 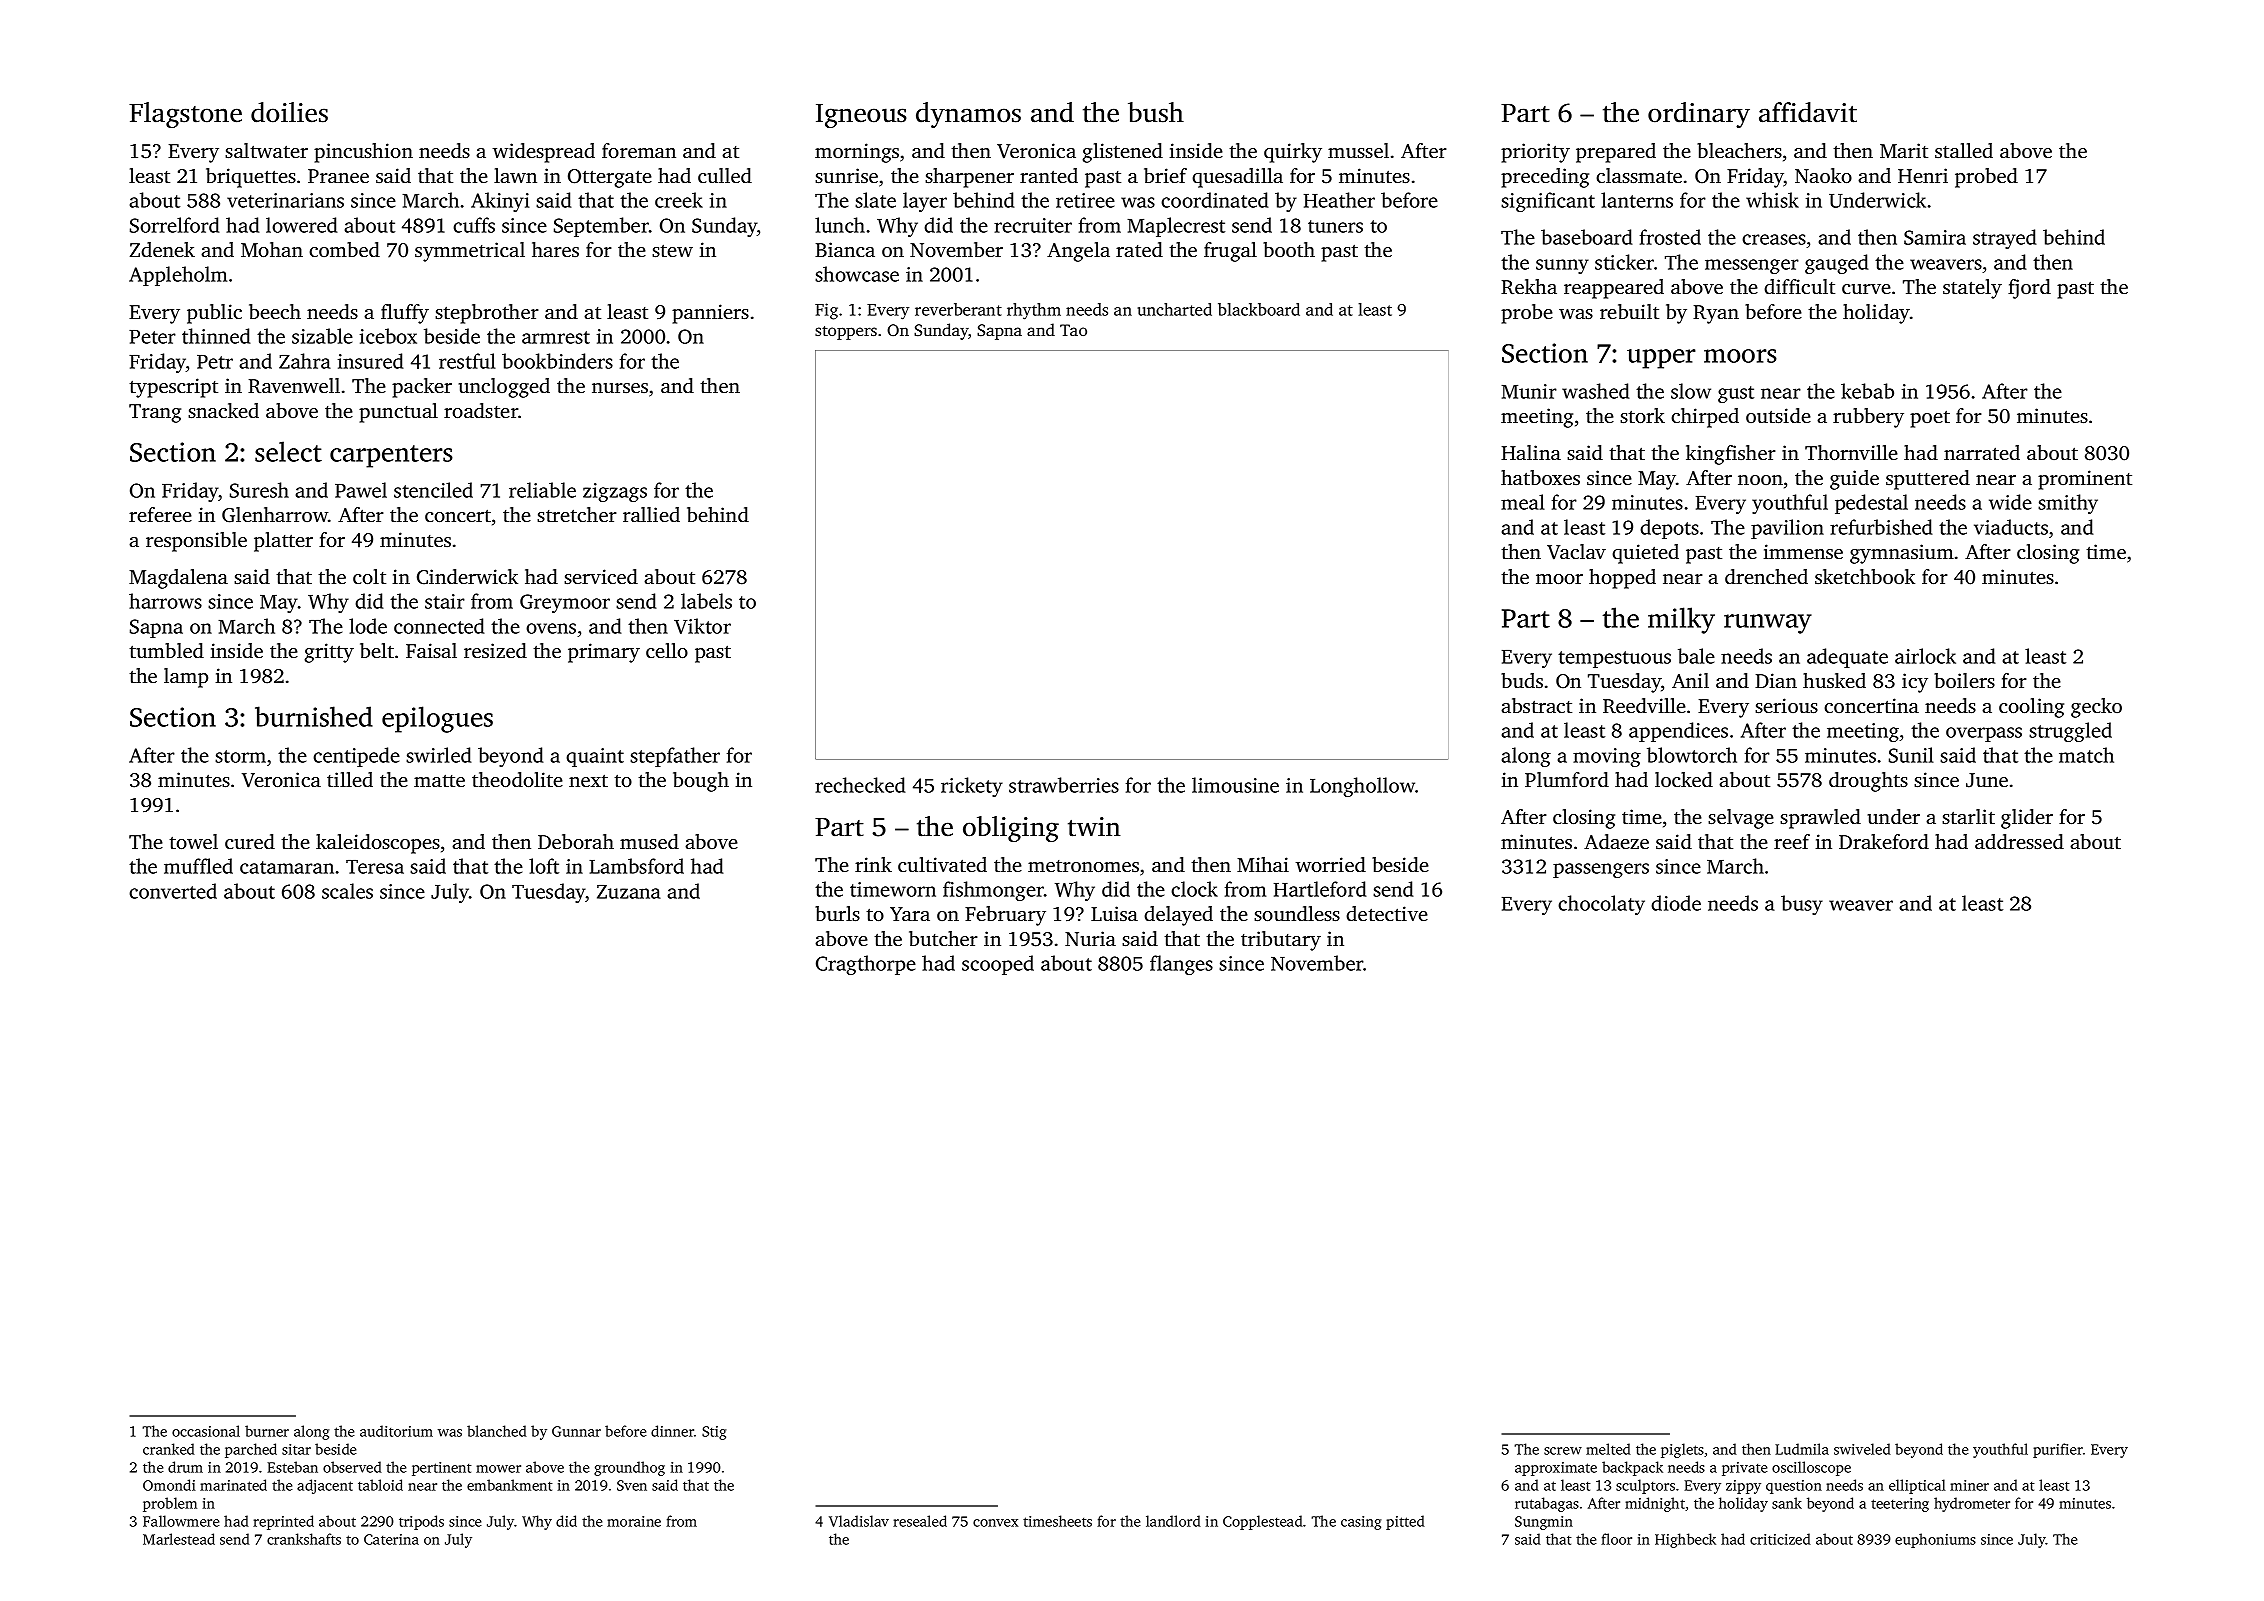 I want to click on catamaran, so click(x=287, y=867).
